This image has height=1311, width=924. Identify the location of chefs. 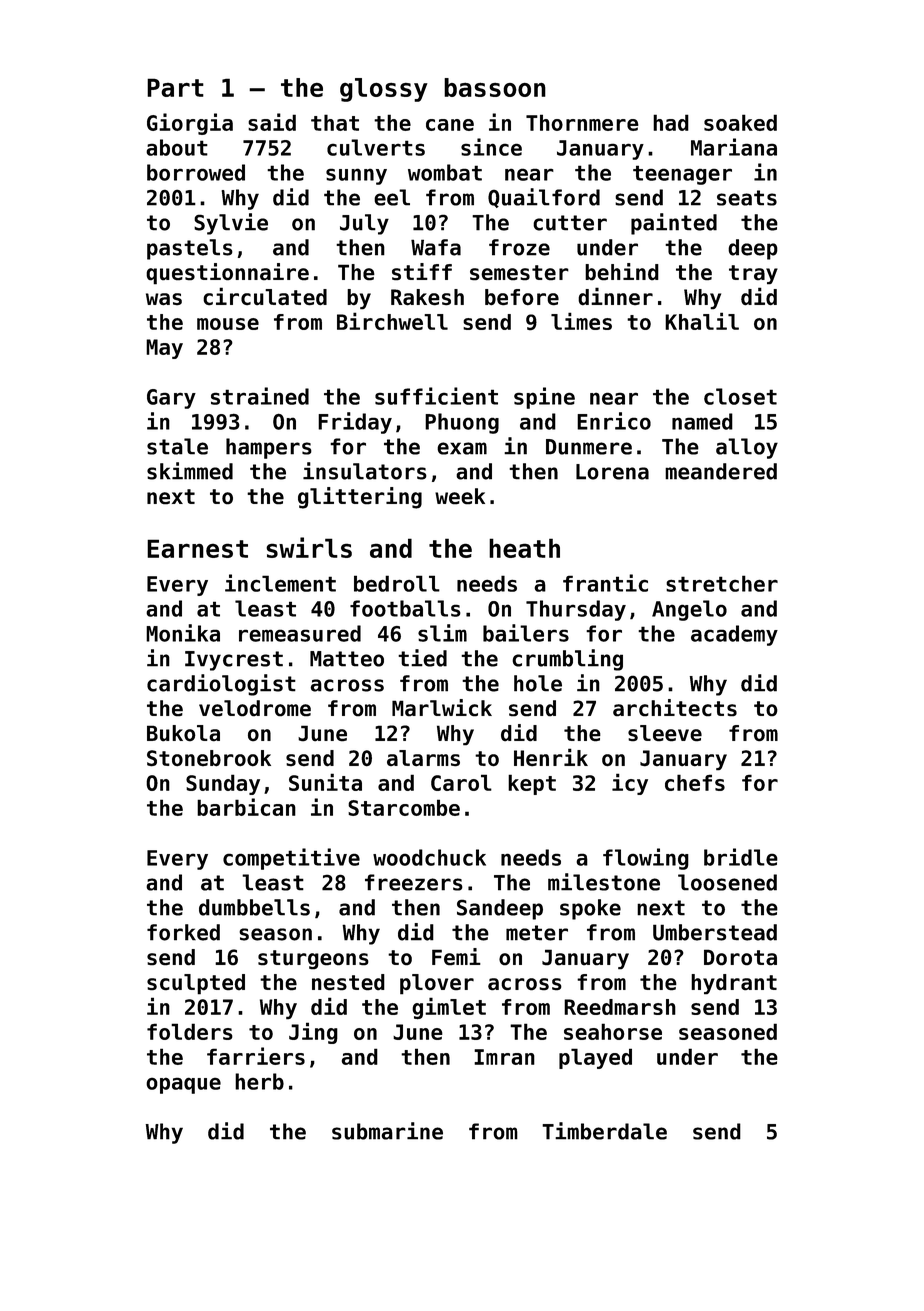
(695, 782).
